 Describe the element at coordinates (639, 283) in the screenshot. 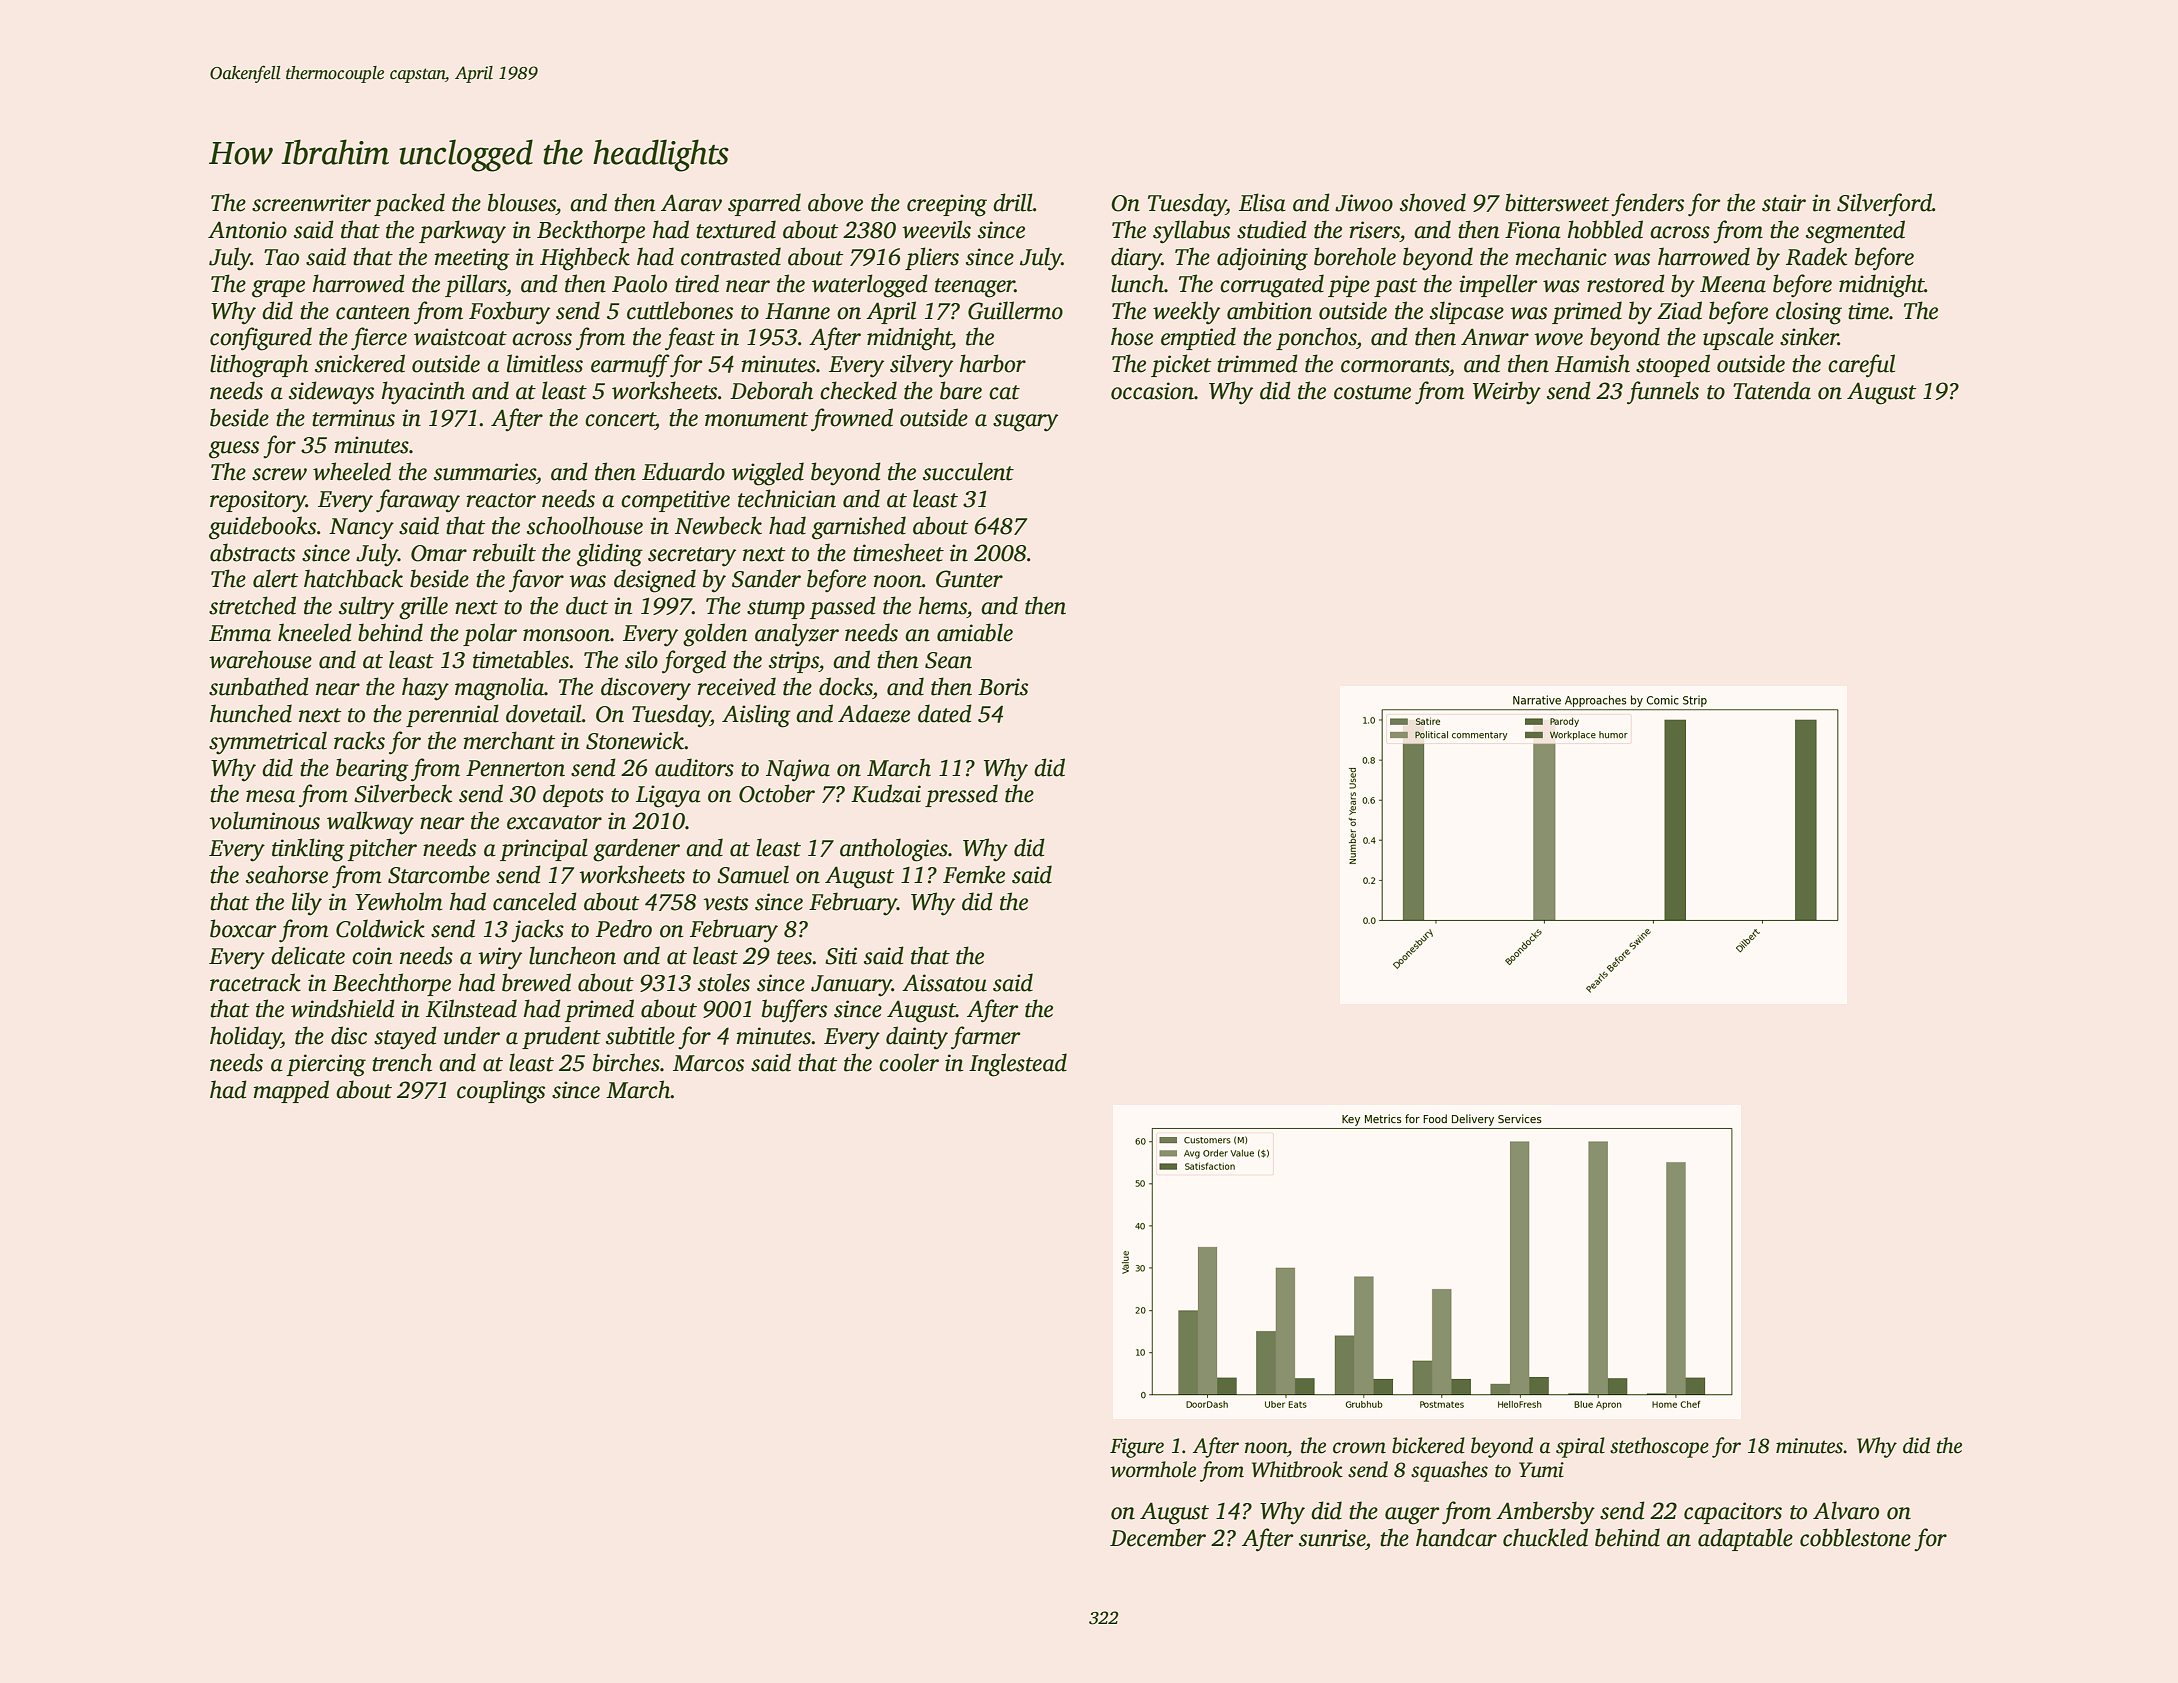

I see `Paolo` at that location.
